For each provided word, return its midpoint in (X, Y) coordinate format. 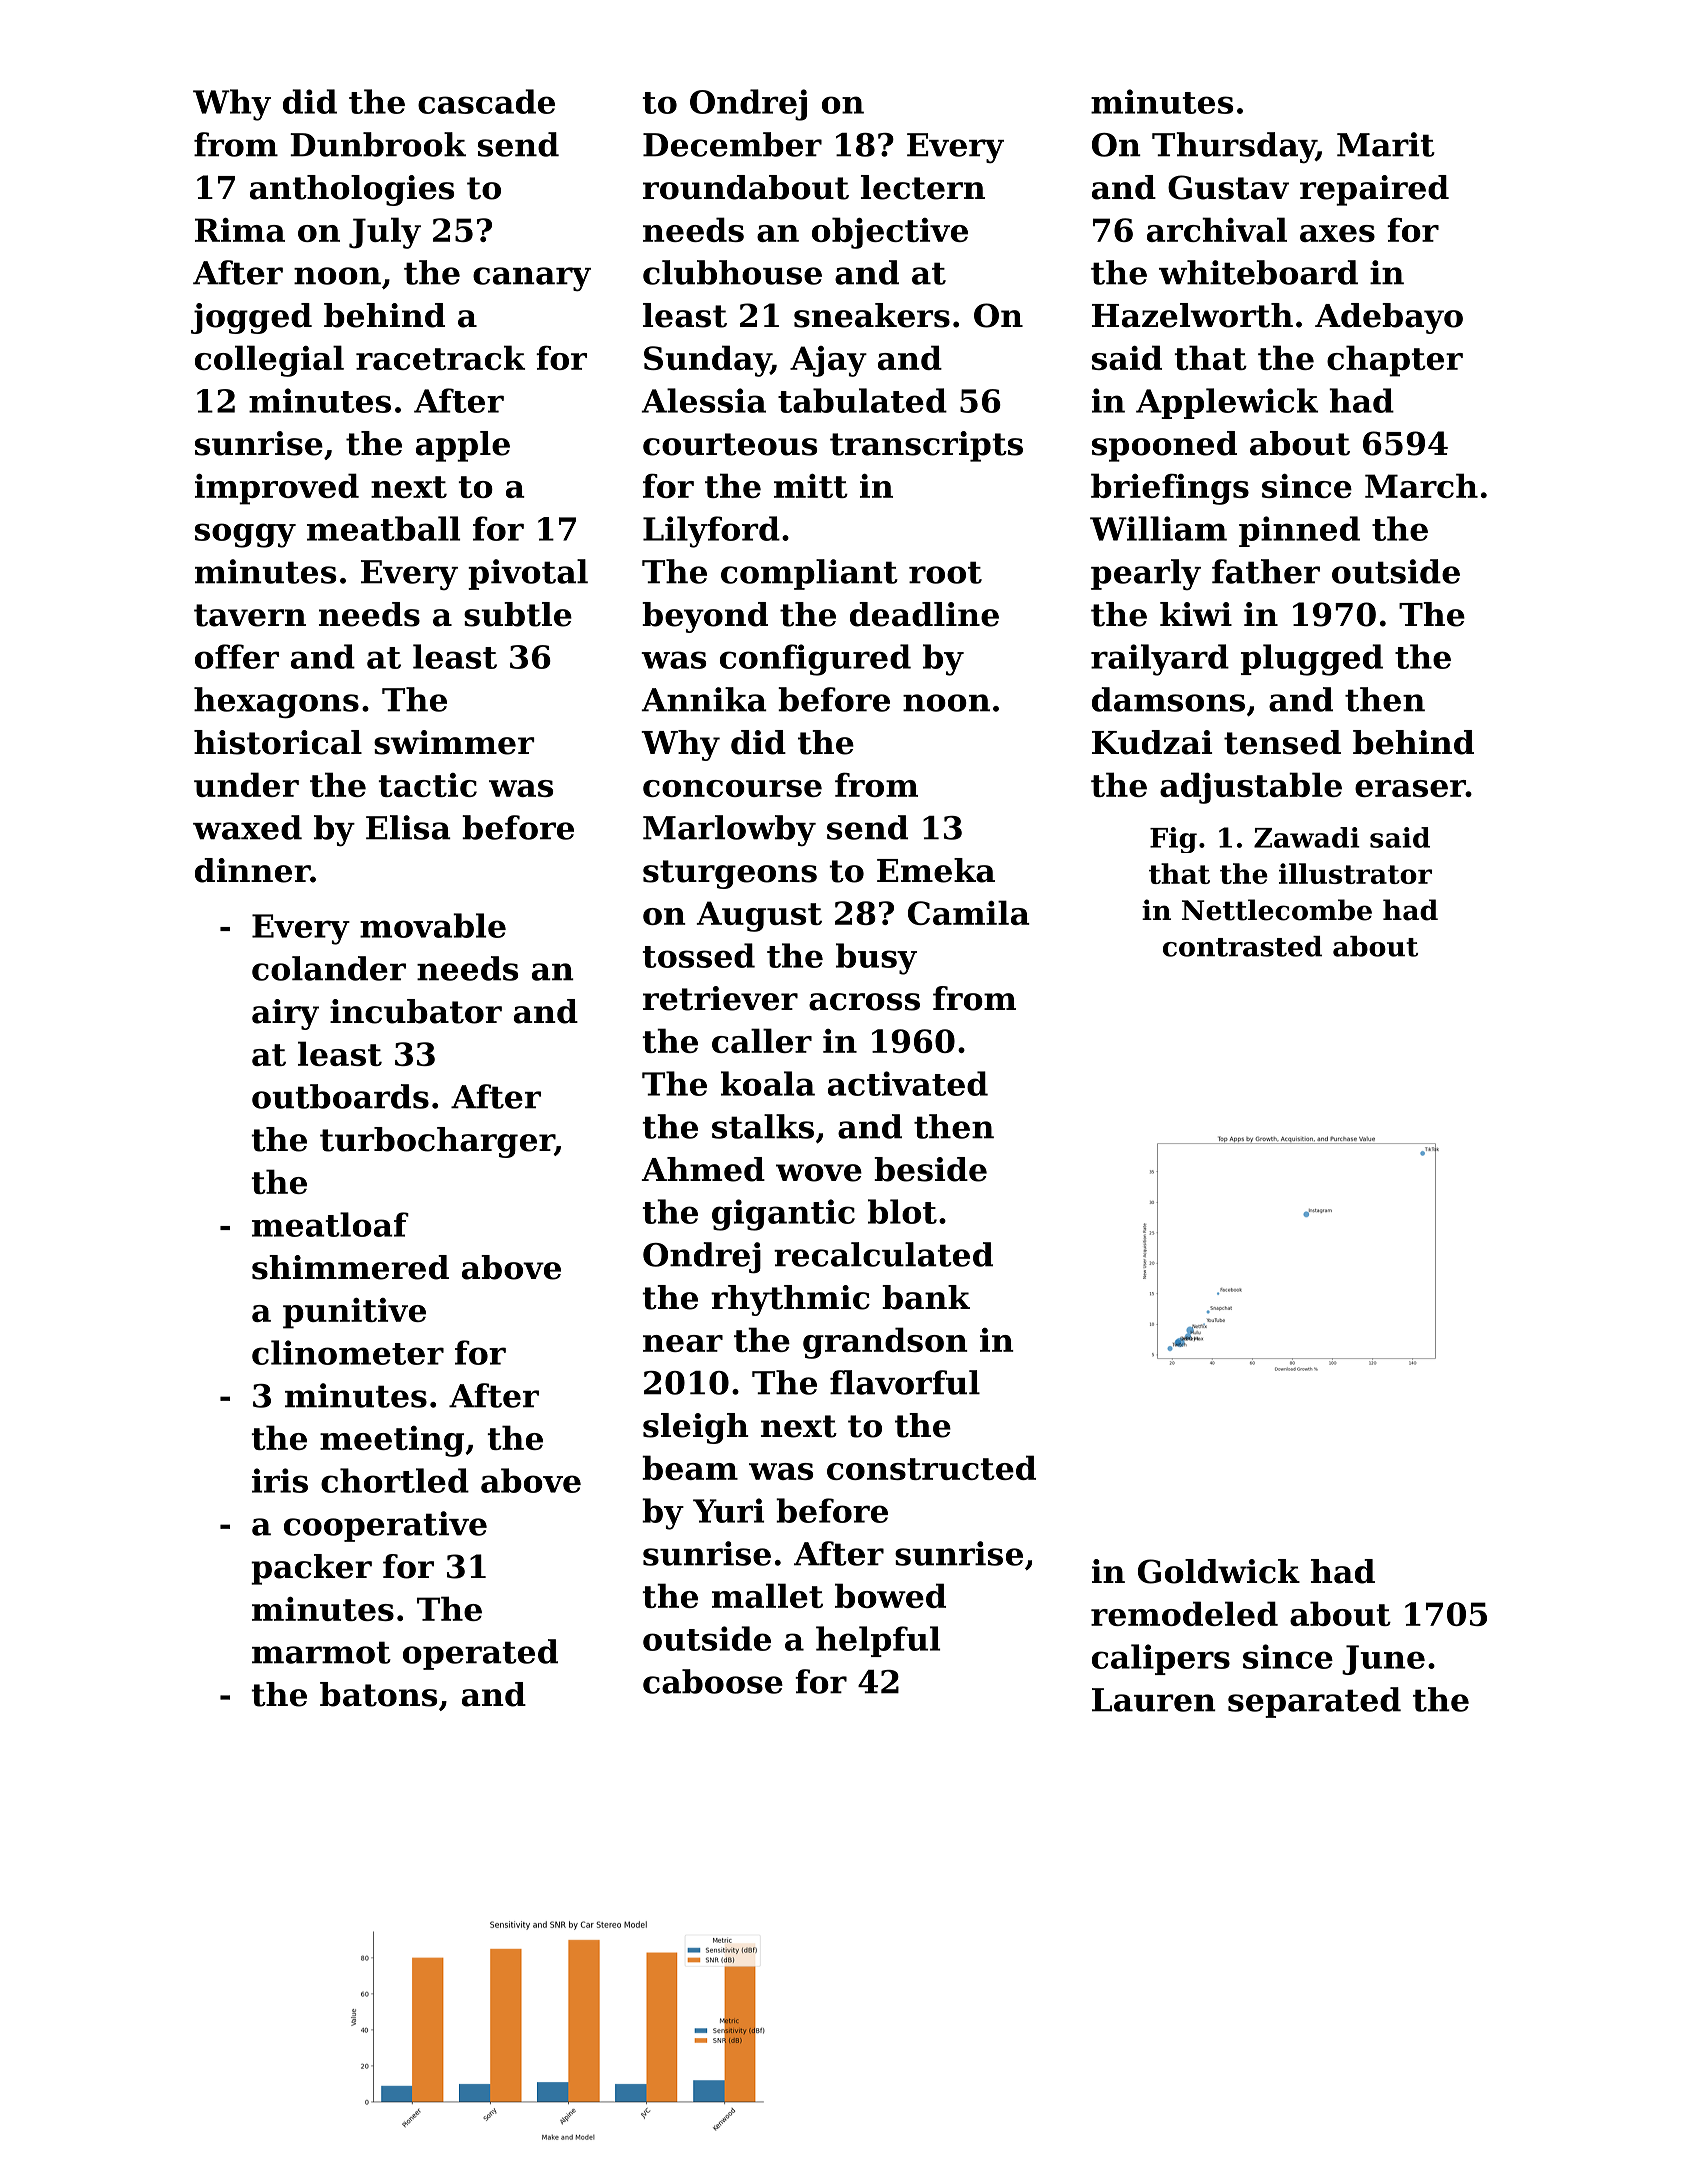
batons (378, 1694)
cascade (486, 101)
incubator (416, 1011)
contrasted (1242, 946)
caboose (713, 1681)
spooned (1164, 446)
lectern (923, 187)
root (945, 572)
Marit (1386, 144)
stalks (763, 1126)
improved (277, 489)
